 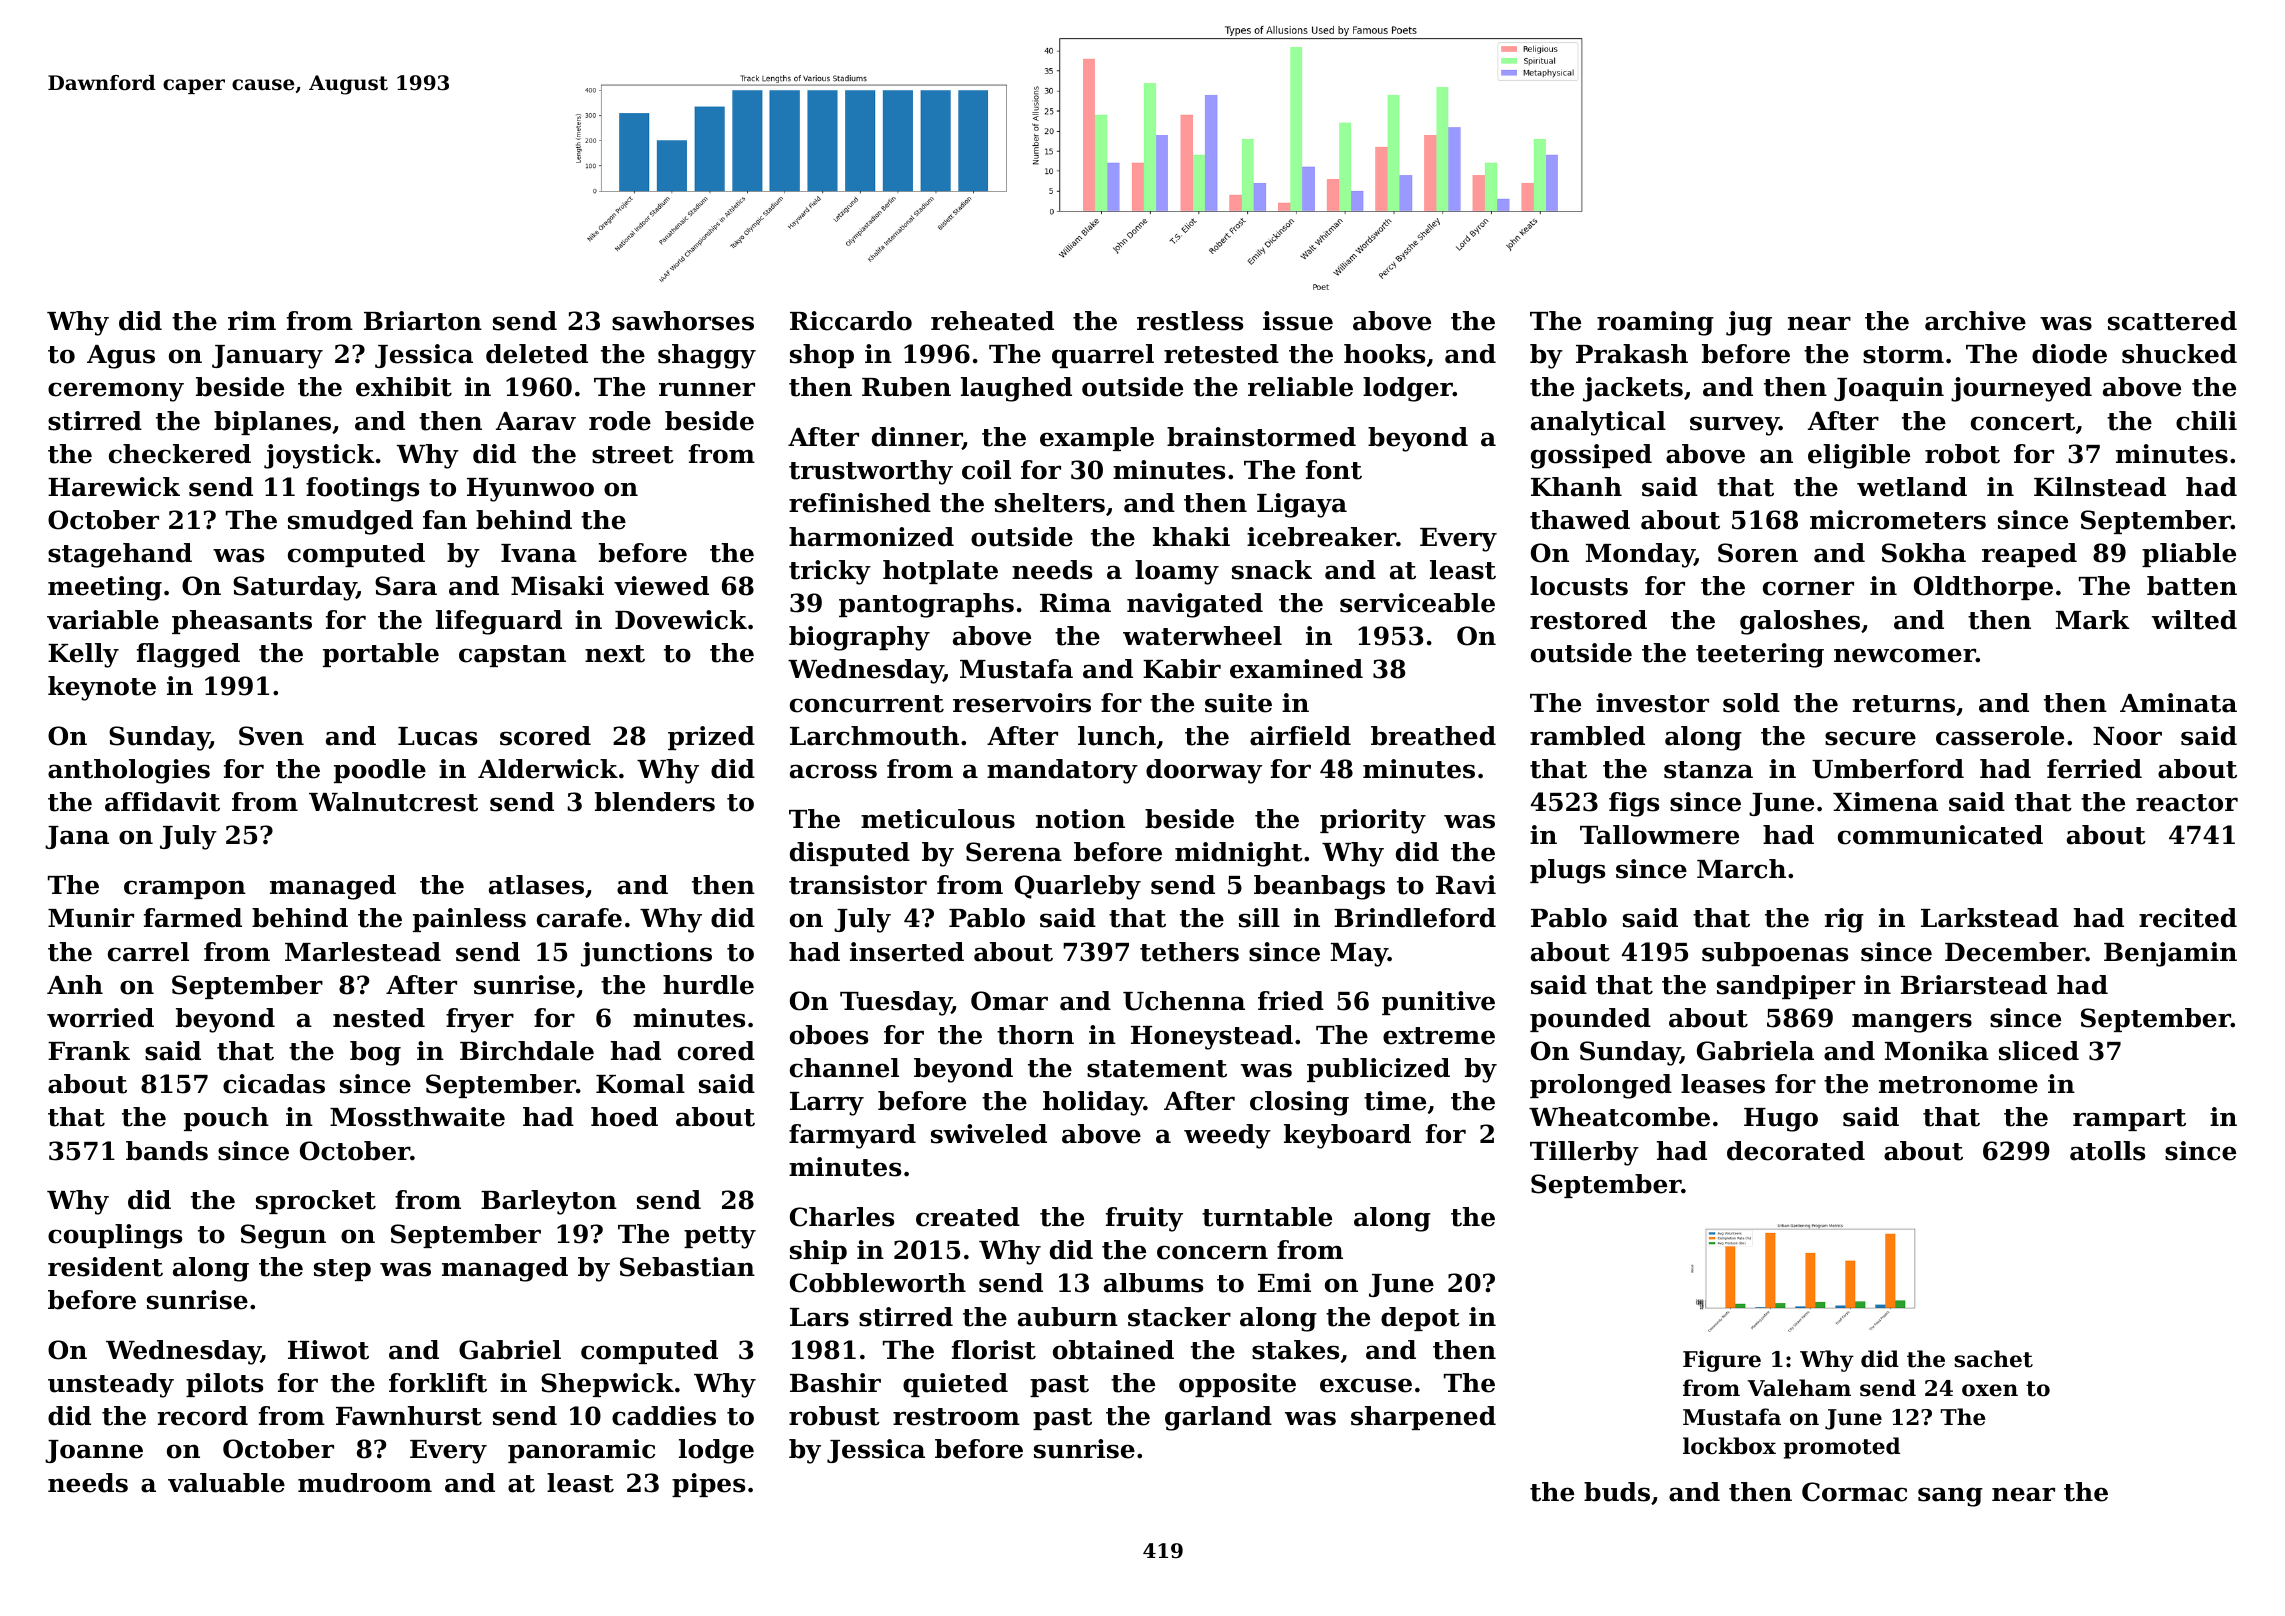 I want to click on ceremony, so click(x=116, y=392).
